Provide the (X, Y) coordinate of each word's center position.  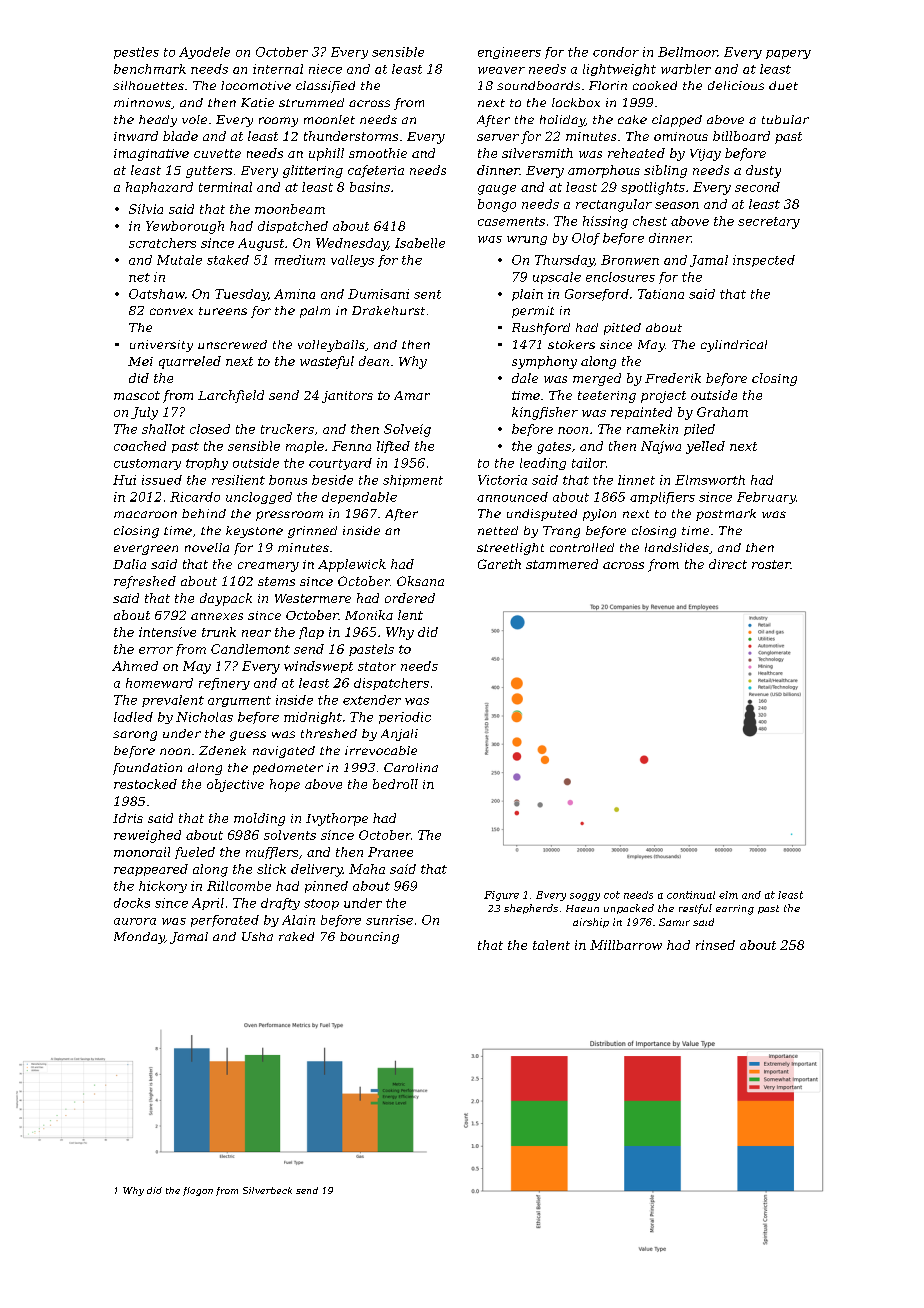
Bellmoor (688, 52)
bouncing (369, 938)
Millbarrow (626, 945)
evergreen (146, 550)
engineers (509, 53)
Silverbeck (267, 1190)
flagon (198, 1191)
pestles (136, 53)
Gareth (499, 564)
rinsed (715, 945)
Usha (257, 936)
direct (728, 564)
